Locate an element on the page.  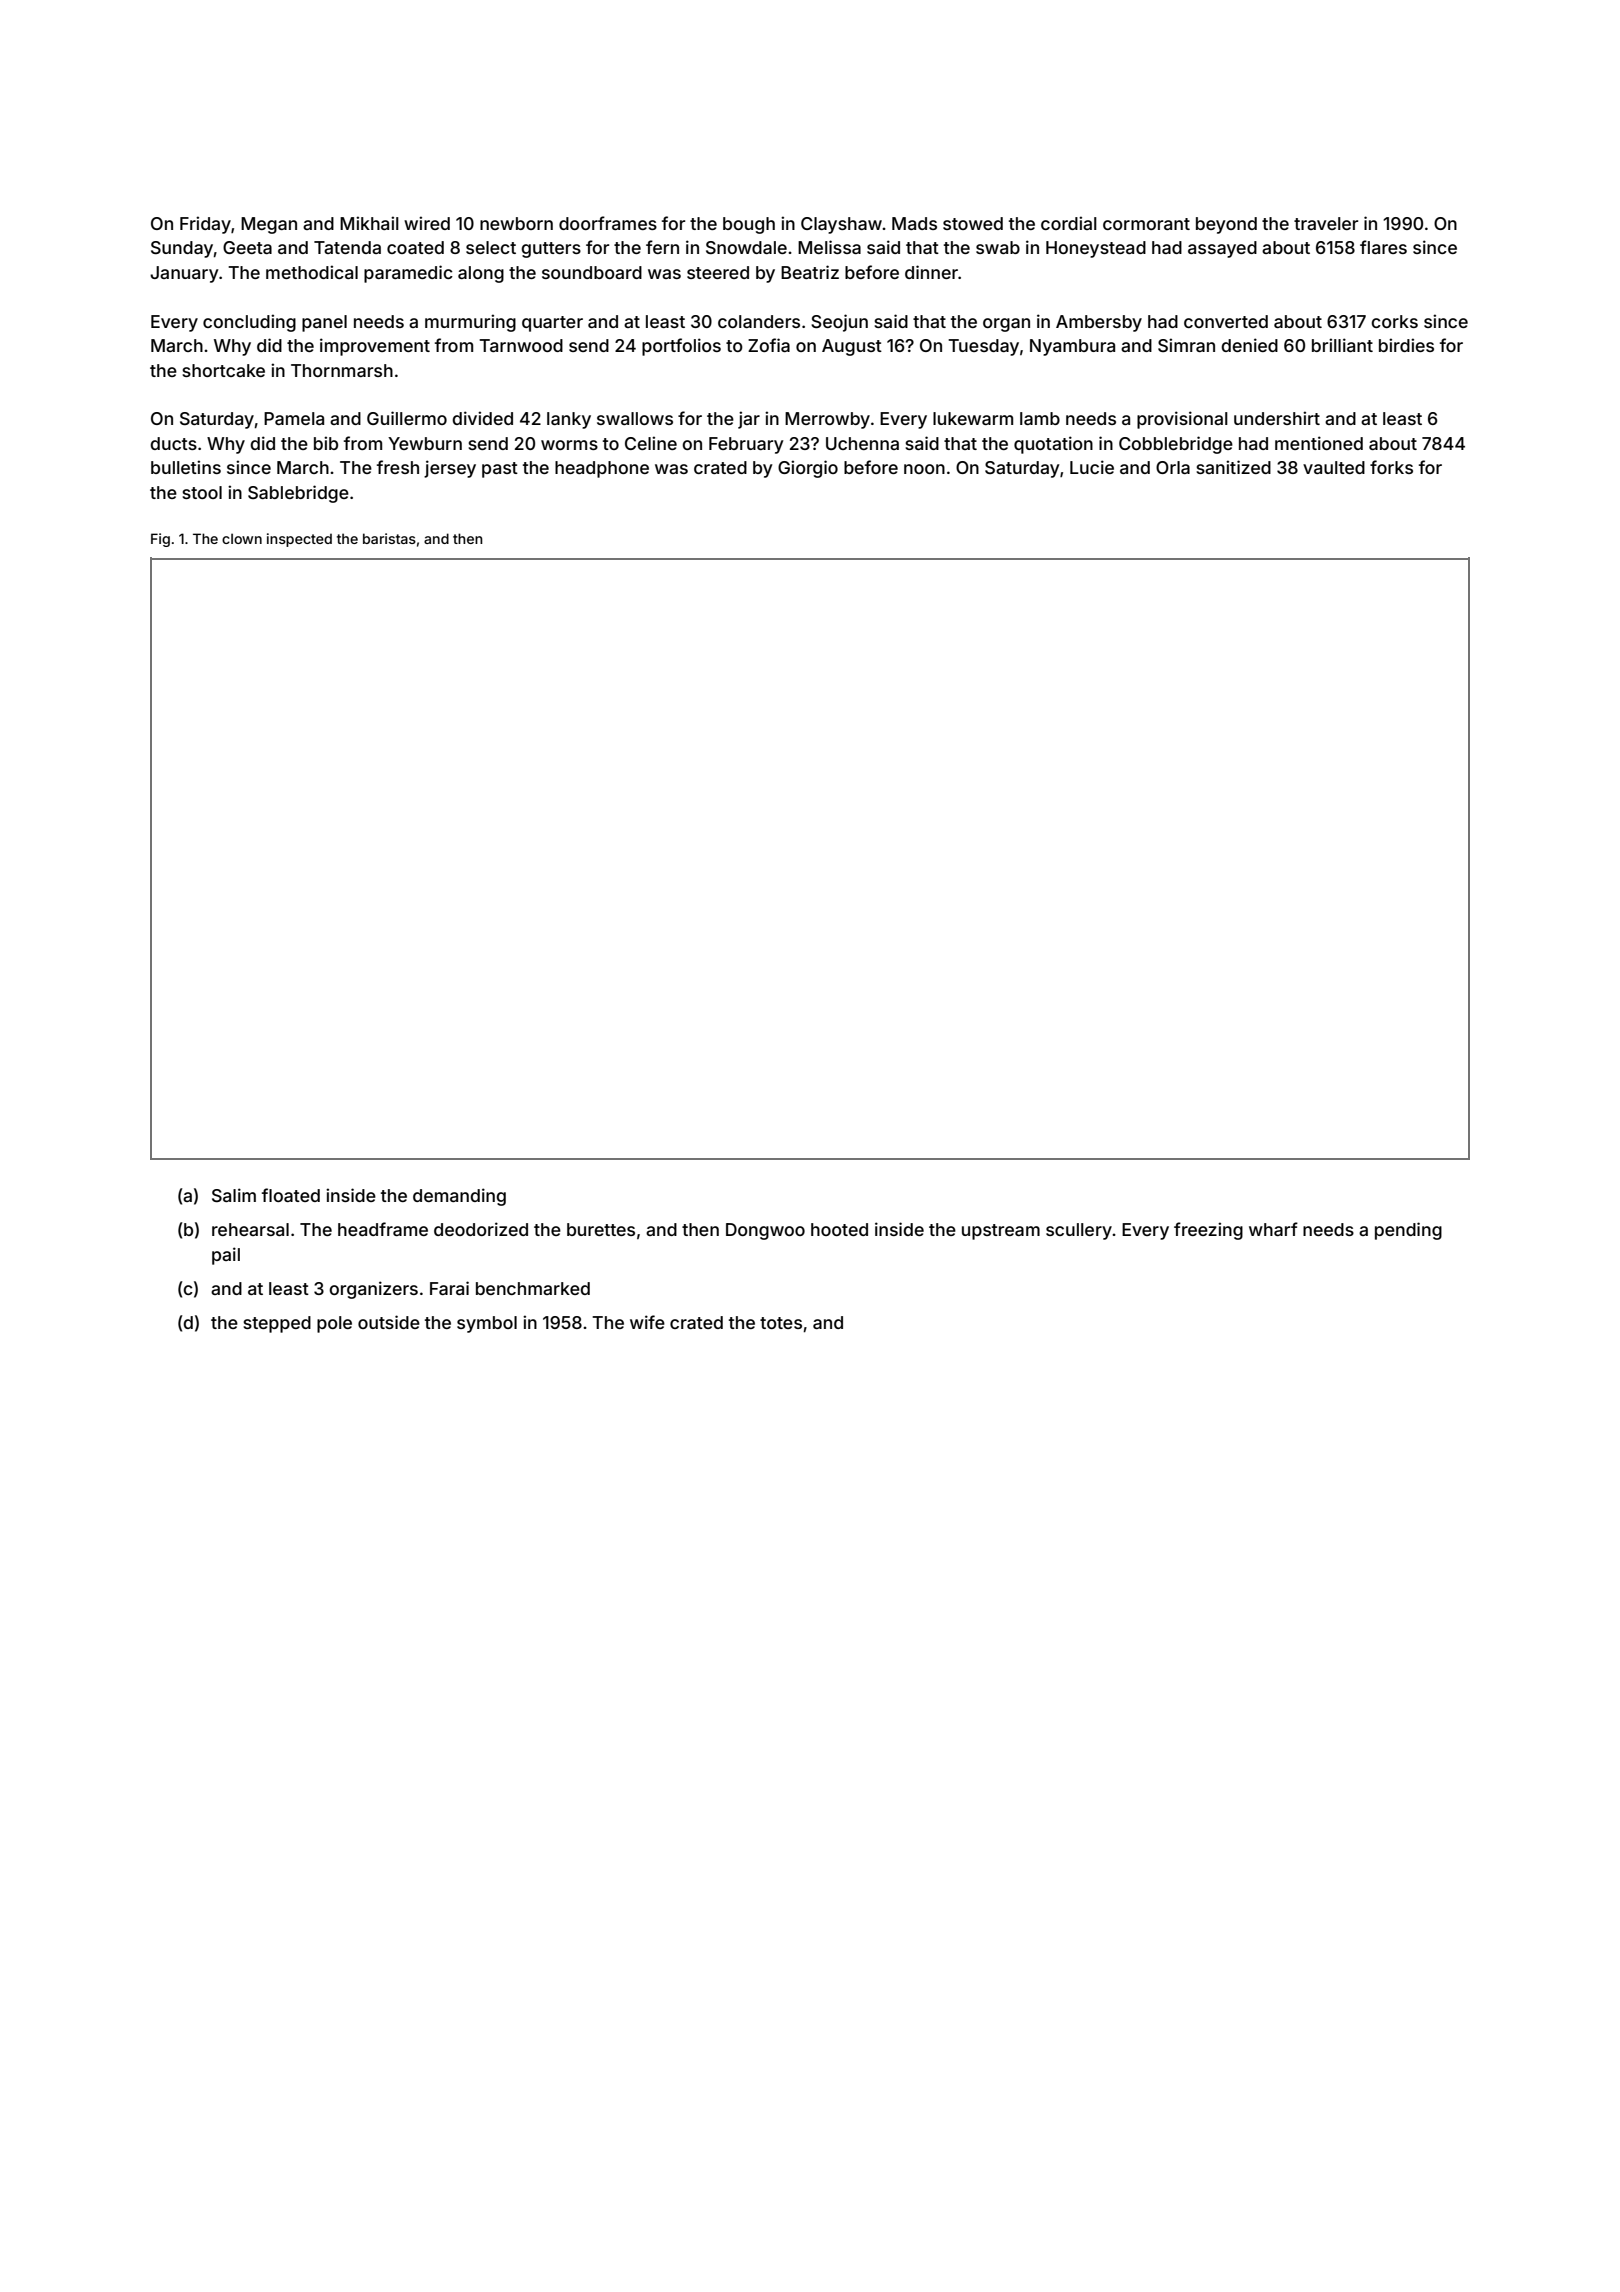
Fig is located at coordinates (160, 540).
